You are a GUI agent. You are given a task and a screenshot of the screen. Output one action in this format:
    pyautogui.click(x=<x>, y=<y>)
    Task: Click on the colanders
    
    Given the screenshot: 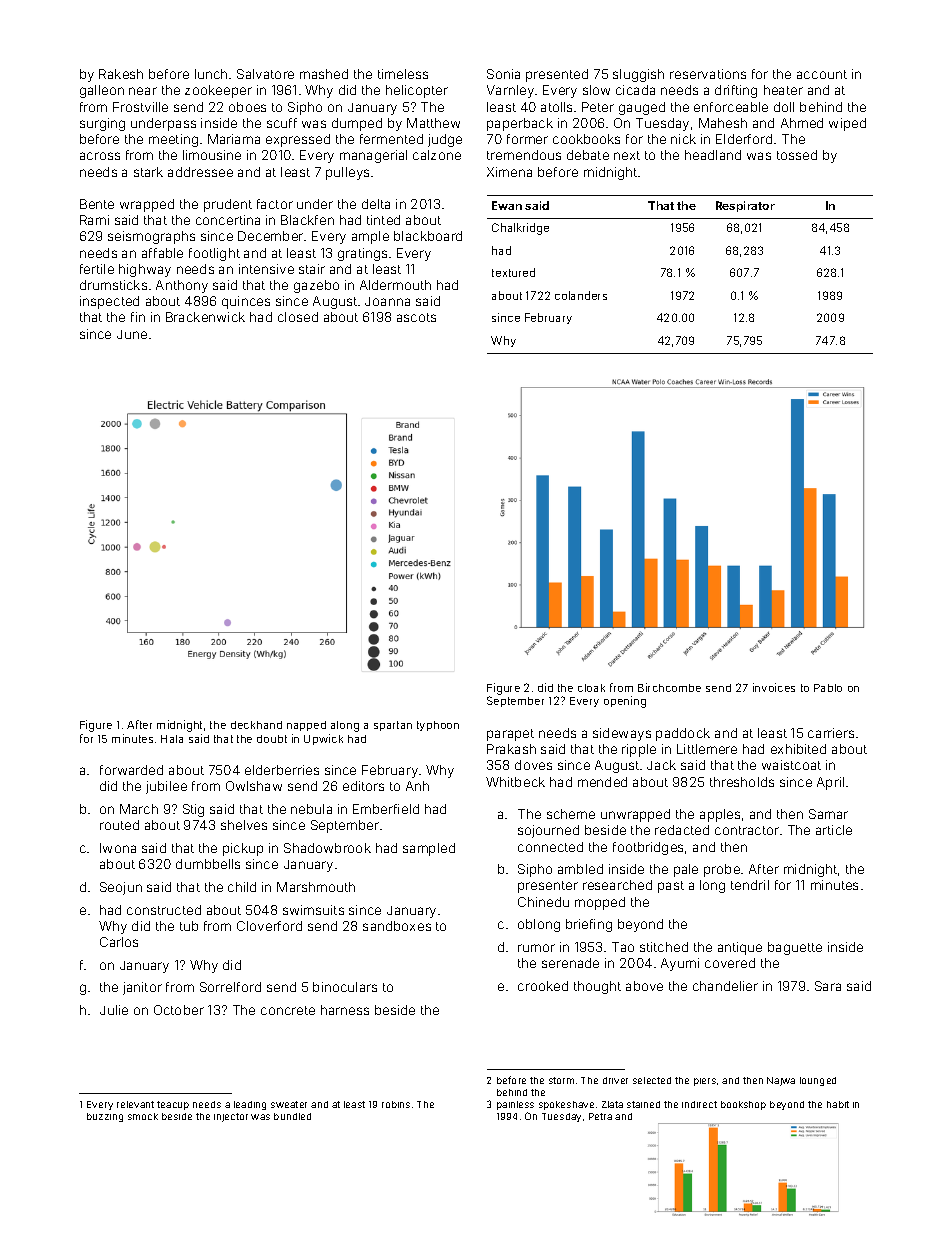 What is the action you would take?
    pyautogui.click(x=581, y=295)
